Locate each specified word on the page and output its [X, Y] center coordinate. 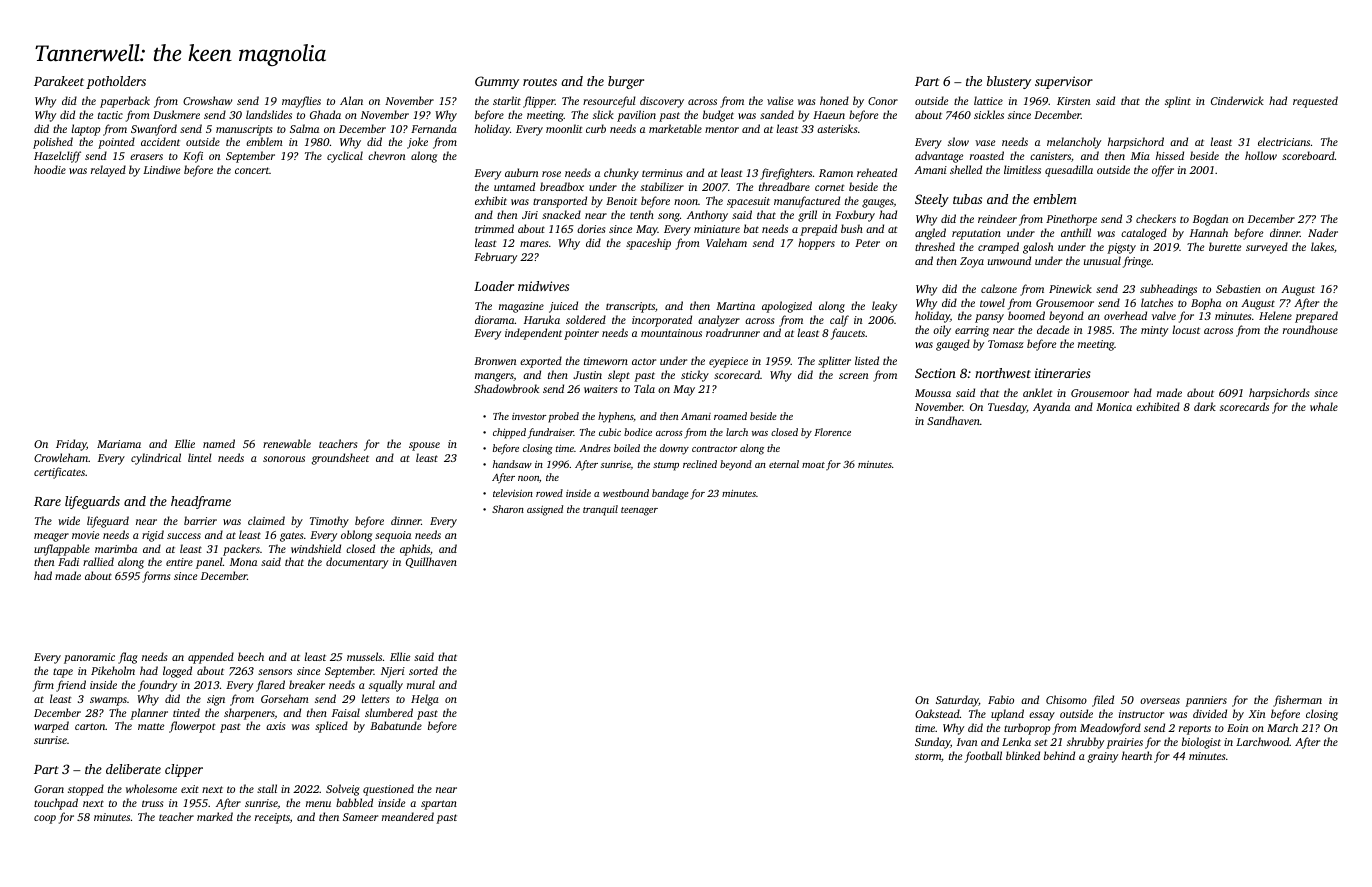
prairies [1124, 743]
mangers [494, 377]
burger [626, 82]
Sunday [932, 743]
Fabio [1001, 699]
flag [128, 658]
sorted [423, 670]
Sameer [360, 817]
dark [1205, 406]
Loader [494, 286]
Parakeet [59, 81]
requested [1315, 102]
